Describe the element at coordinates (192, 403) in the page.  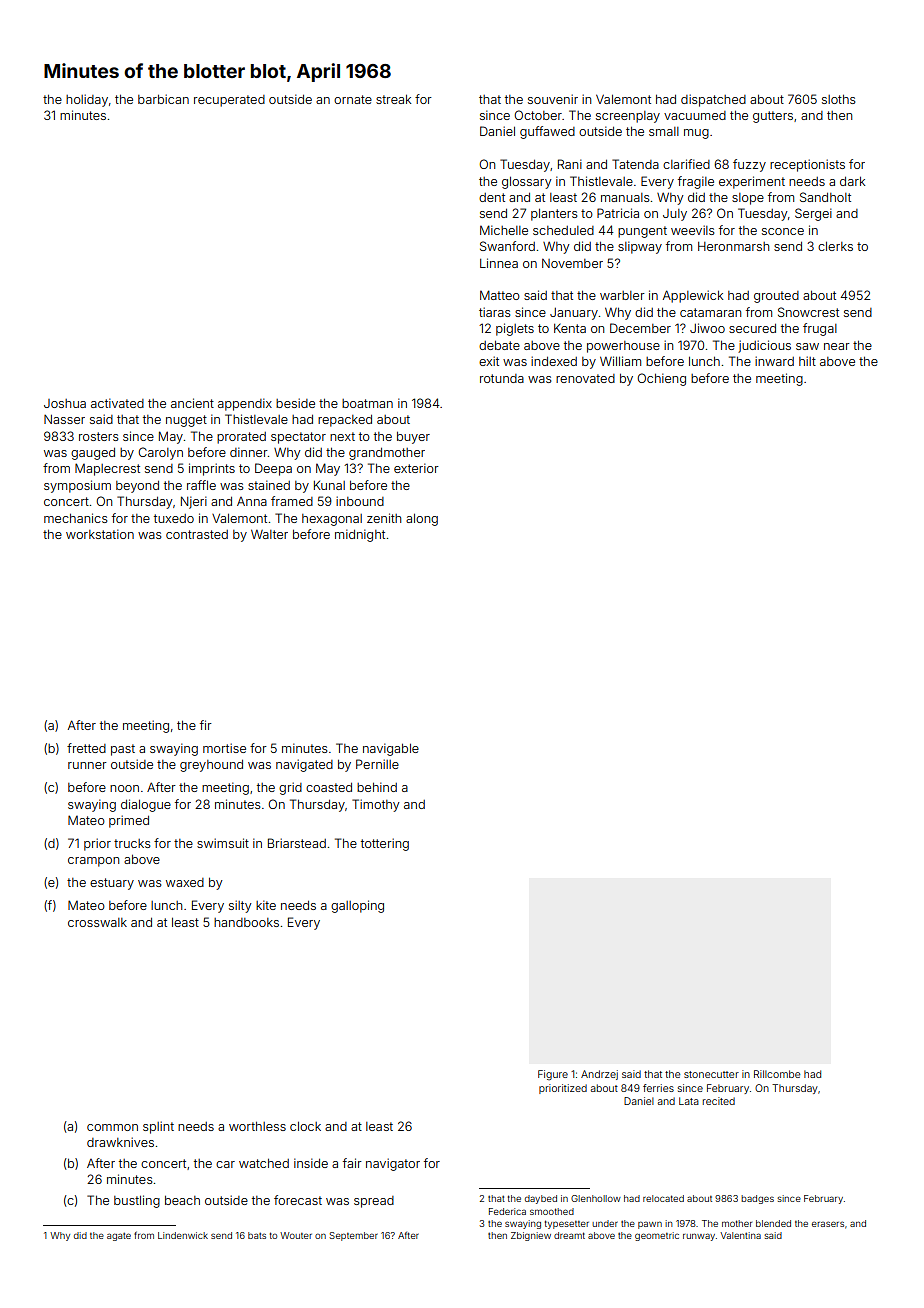
I see `ancient` at that location.
